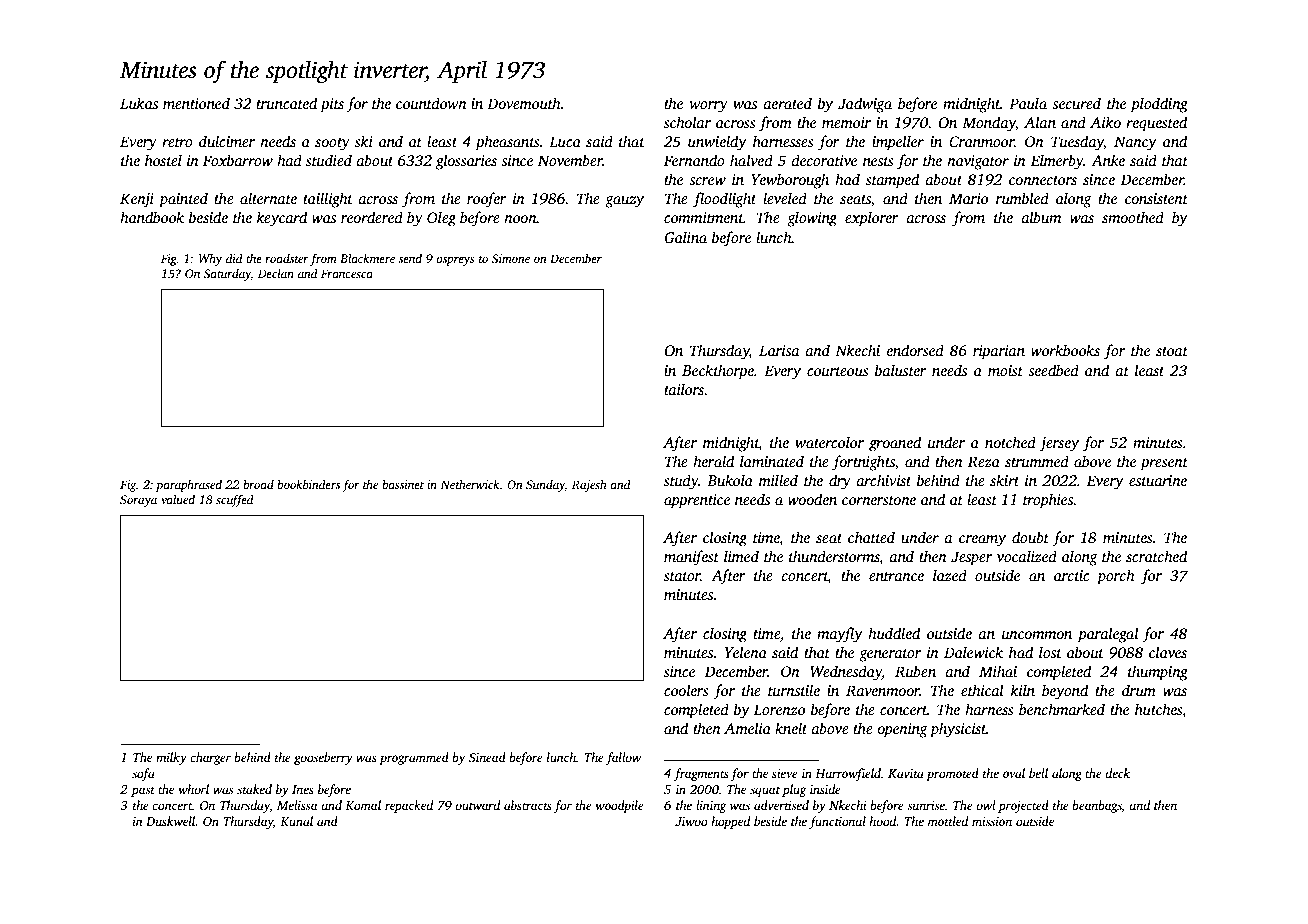  I want to click on Duskwell, so click(170, 821).
